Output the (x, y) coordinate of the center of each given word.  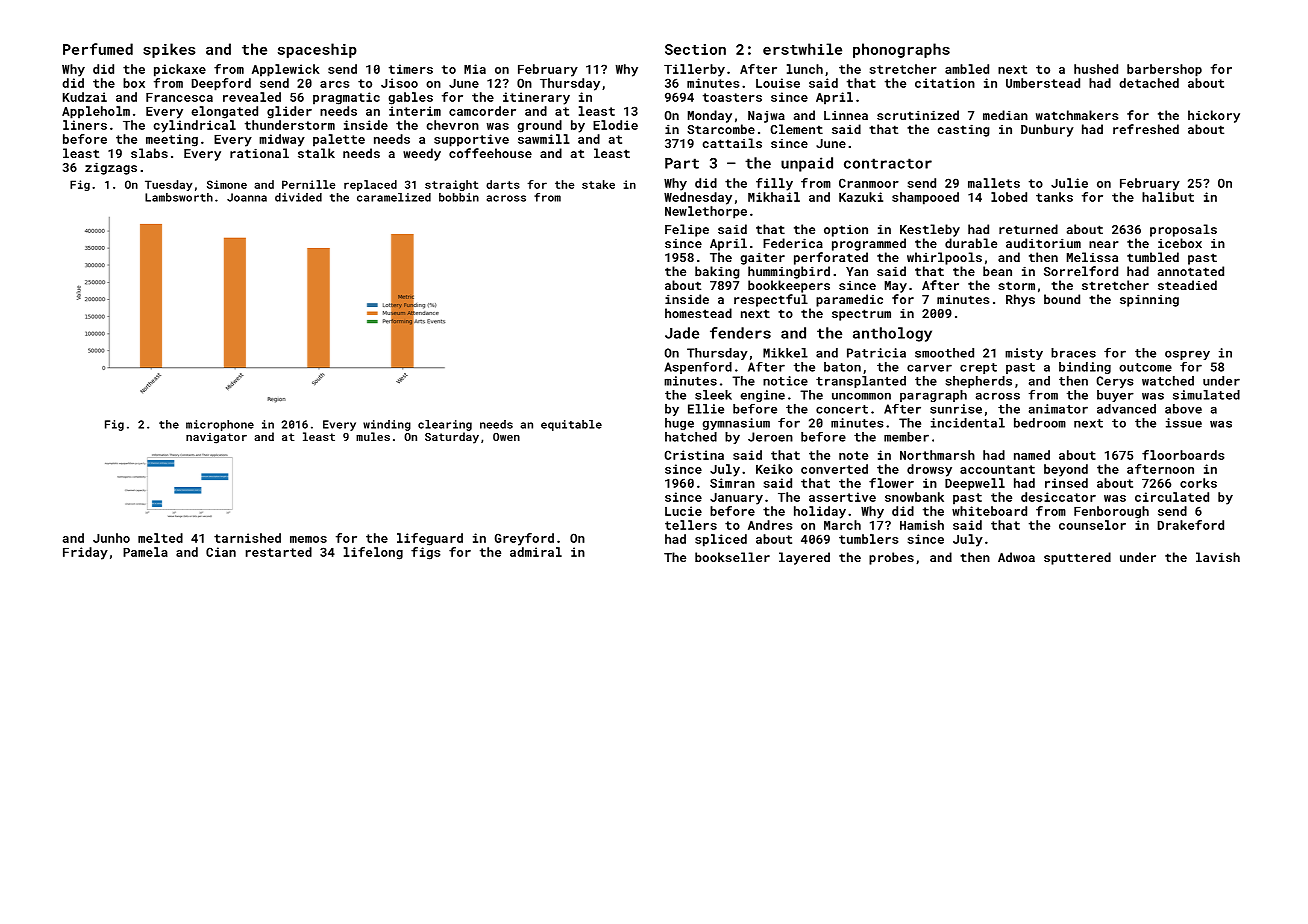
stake (598, 184)
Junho (111, 538)
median (1005, 115)
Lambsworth (179, 197)
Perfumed (98, 49)
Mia (475, 69)
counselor (1092, 525)
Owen (506, 437)
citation (945, 83)
